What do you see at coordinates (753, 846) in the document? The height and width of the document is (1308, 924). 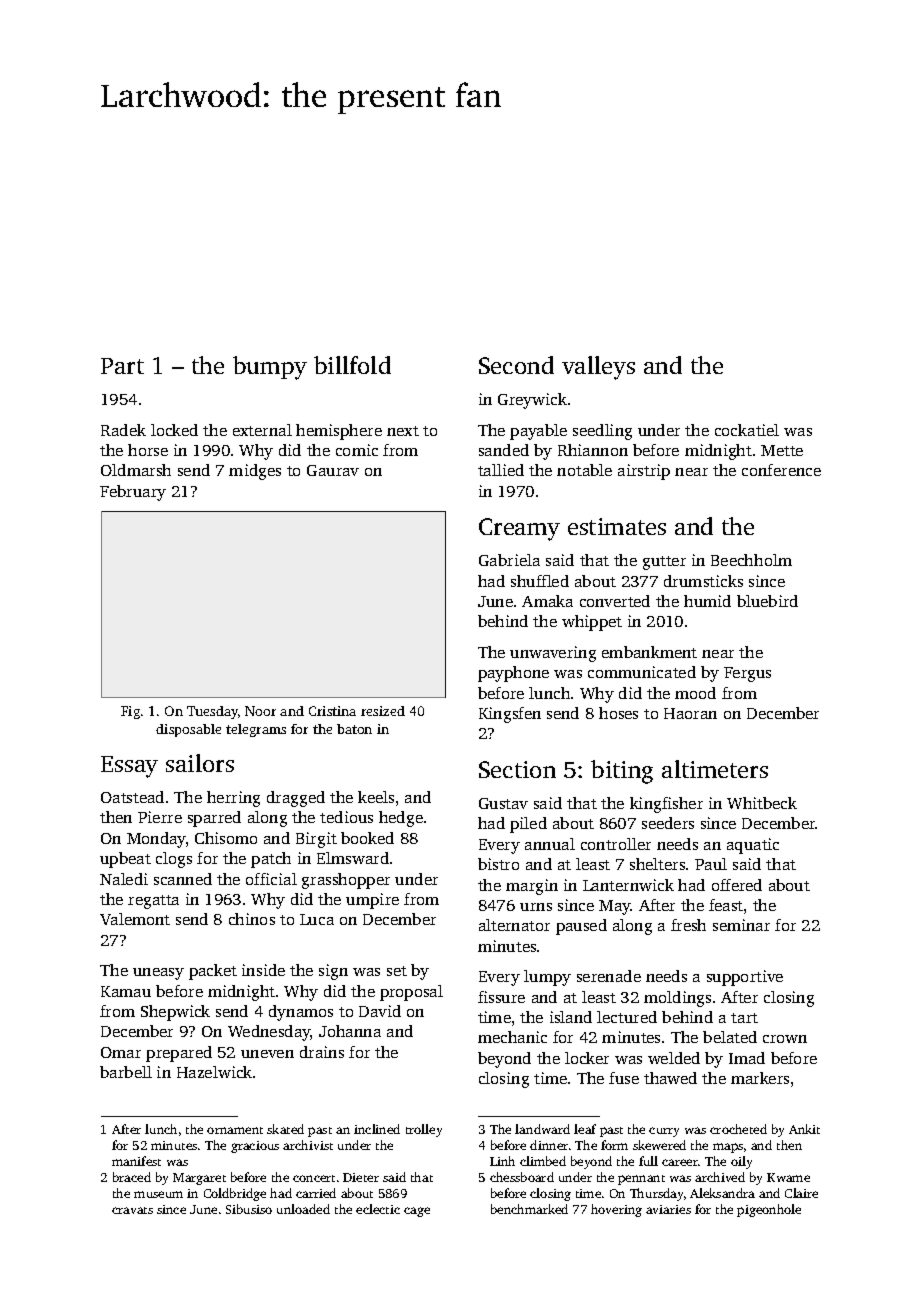 I see `aquatic` at bounding box center [753, 846].
